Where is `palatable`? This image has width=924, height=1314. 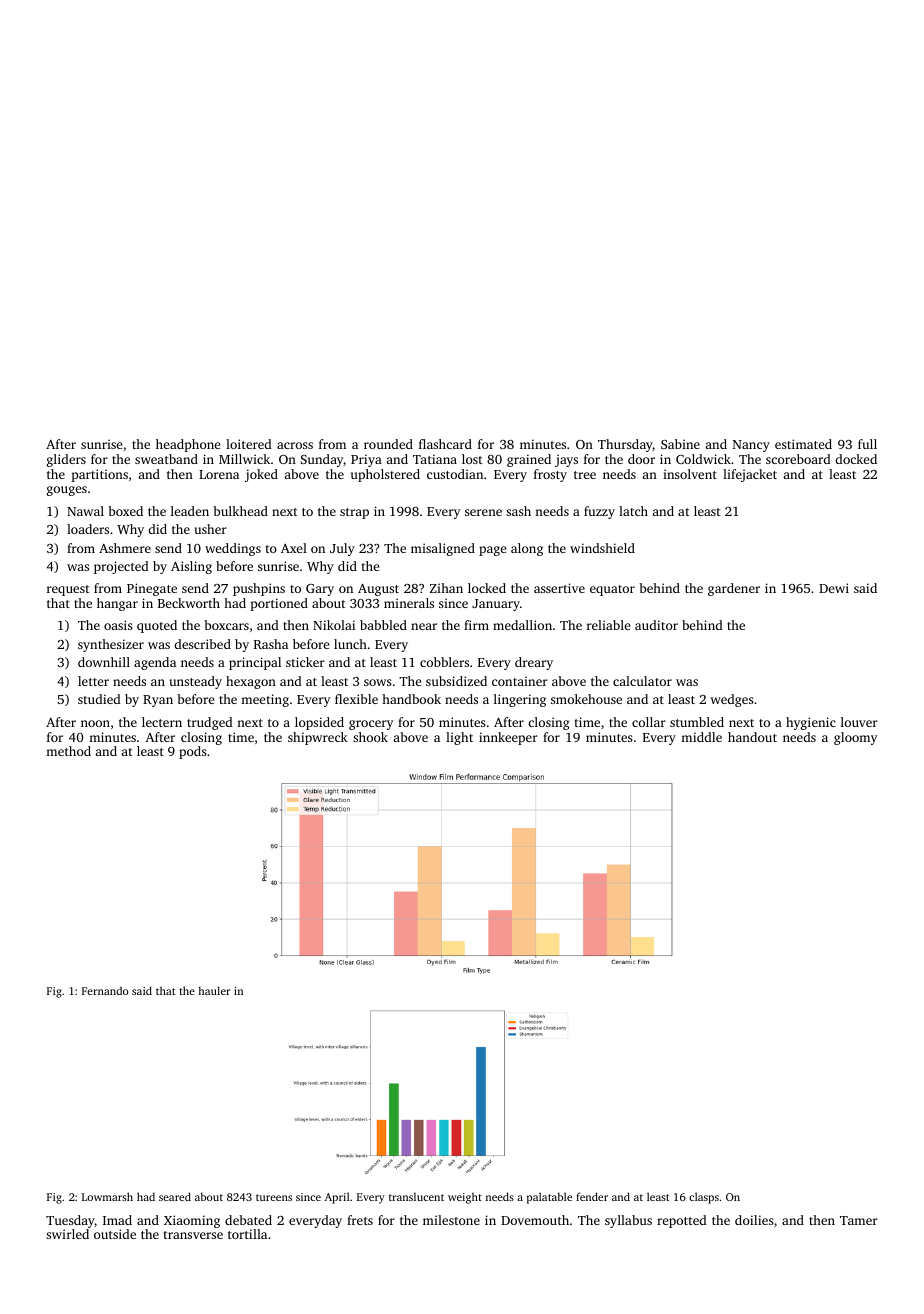
palatable is located at coordinates (549, 1198).
